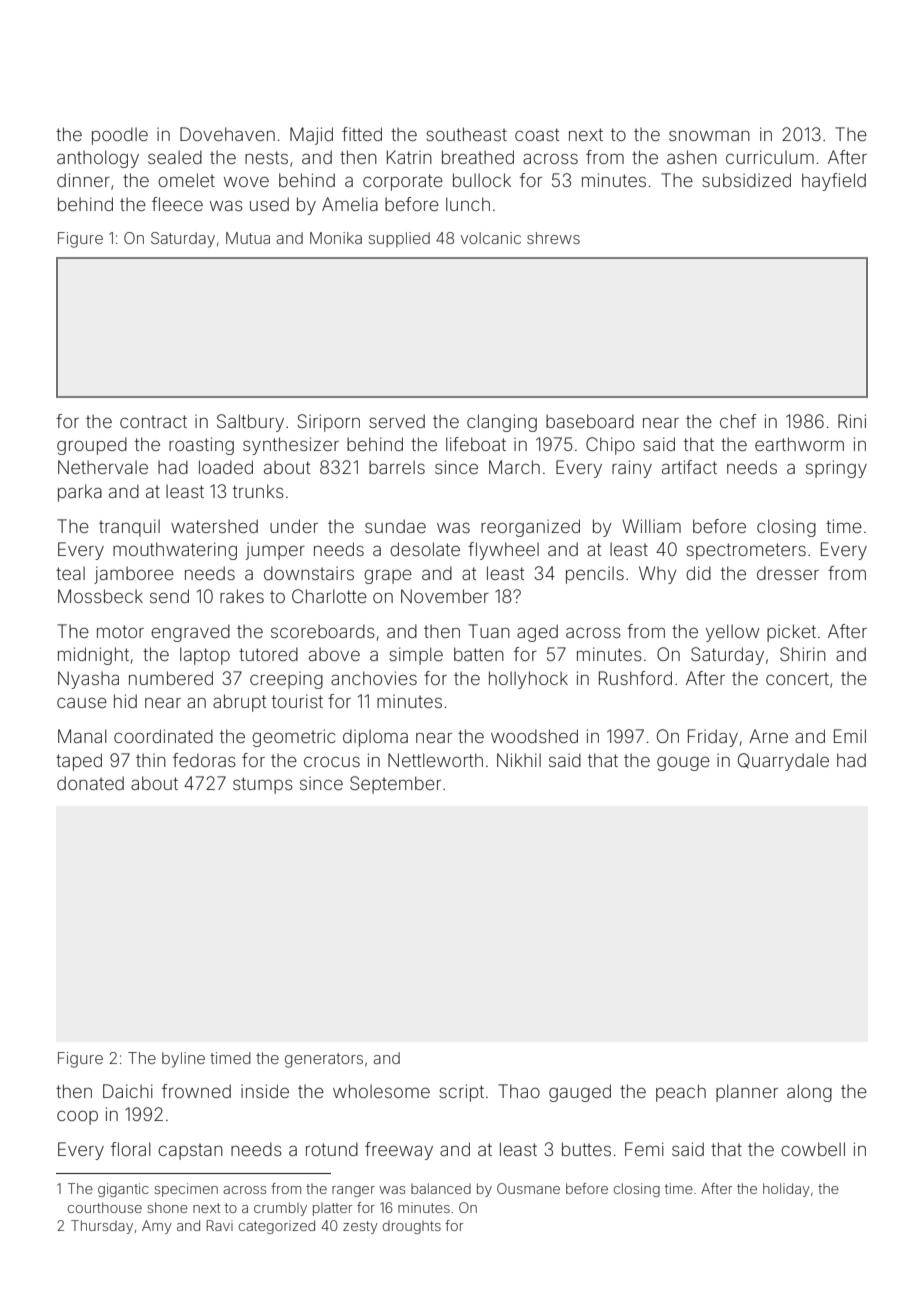 This image has width=924, height=1314. Describe the element at coordinates (683, 763) in the image. I see `gouge` at that location.
